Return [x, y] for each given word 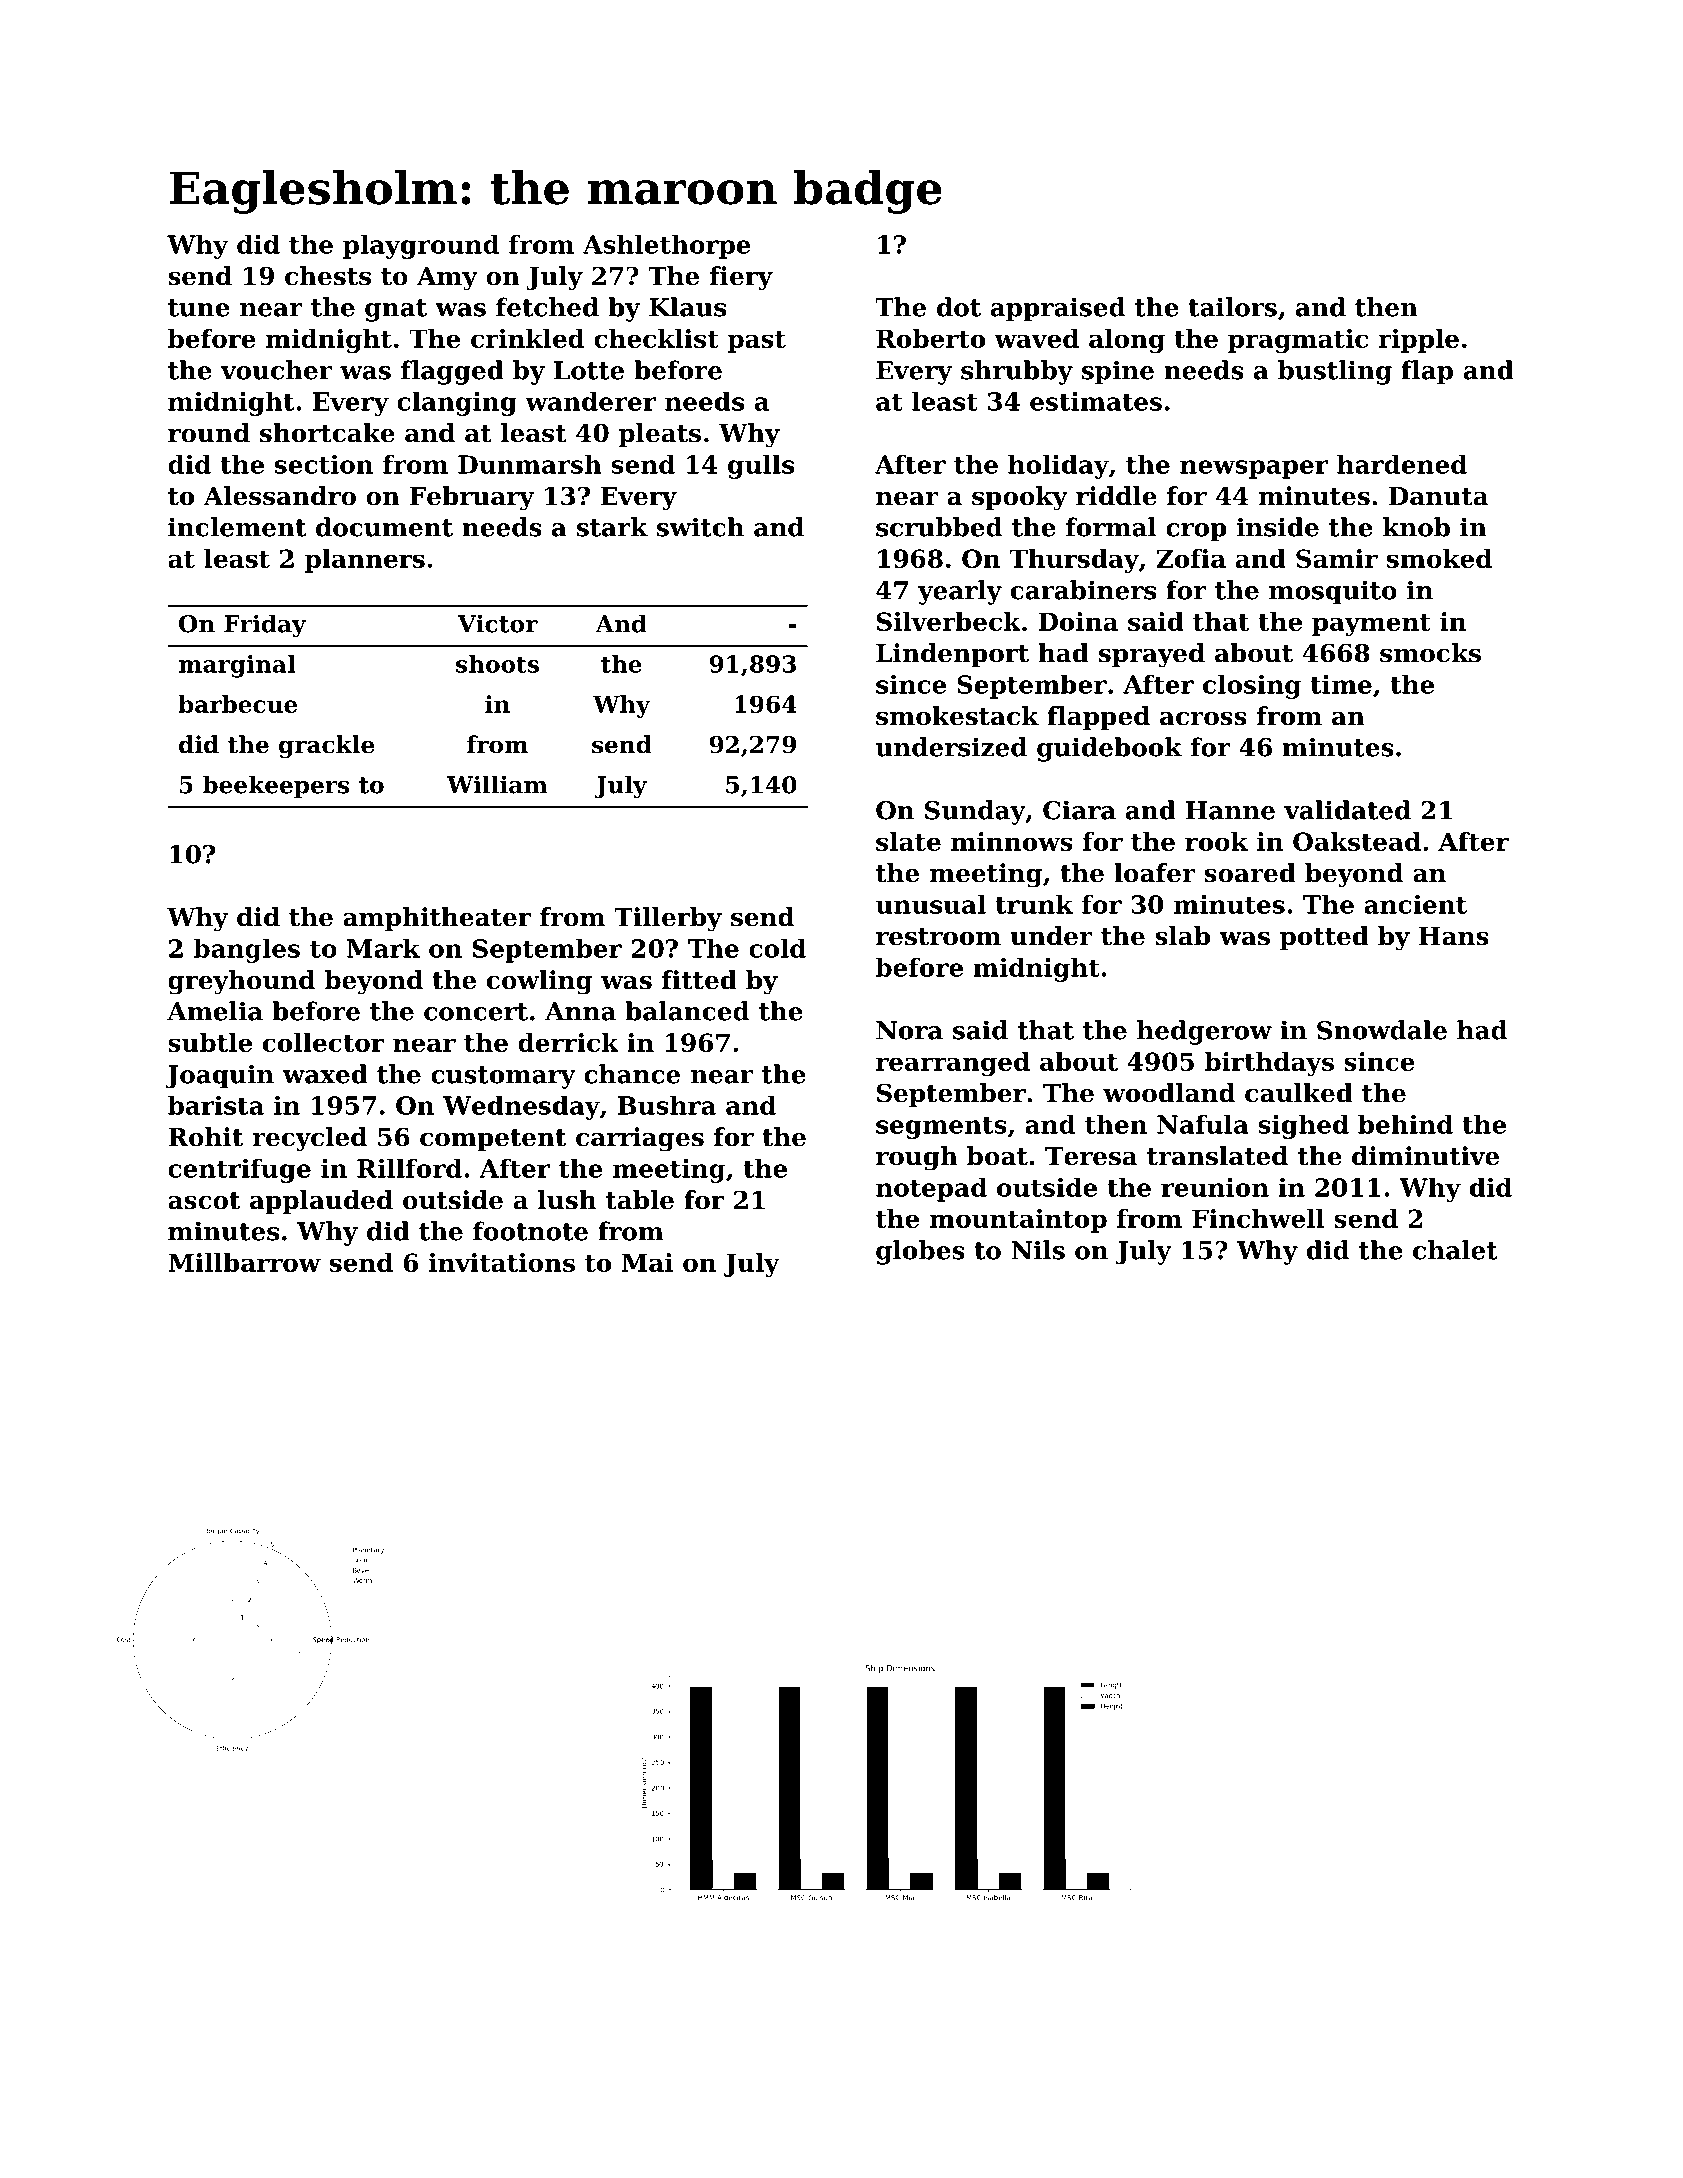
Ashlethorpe [667, 246]
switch [700, 527]
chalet [1455, 1250]
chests [328, 276]
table [640, 1200]
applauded [321, 1202]
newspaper [1254, 469]
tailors [1232, 307]
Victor [497, 623]
